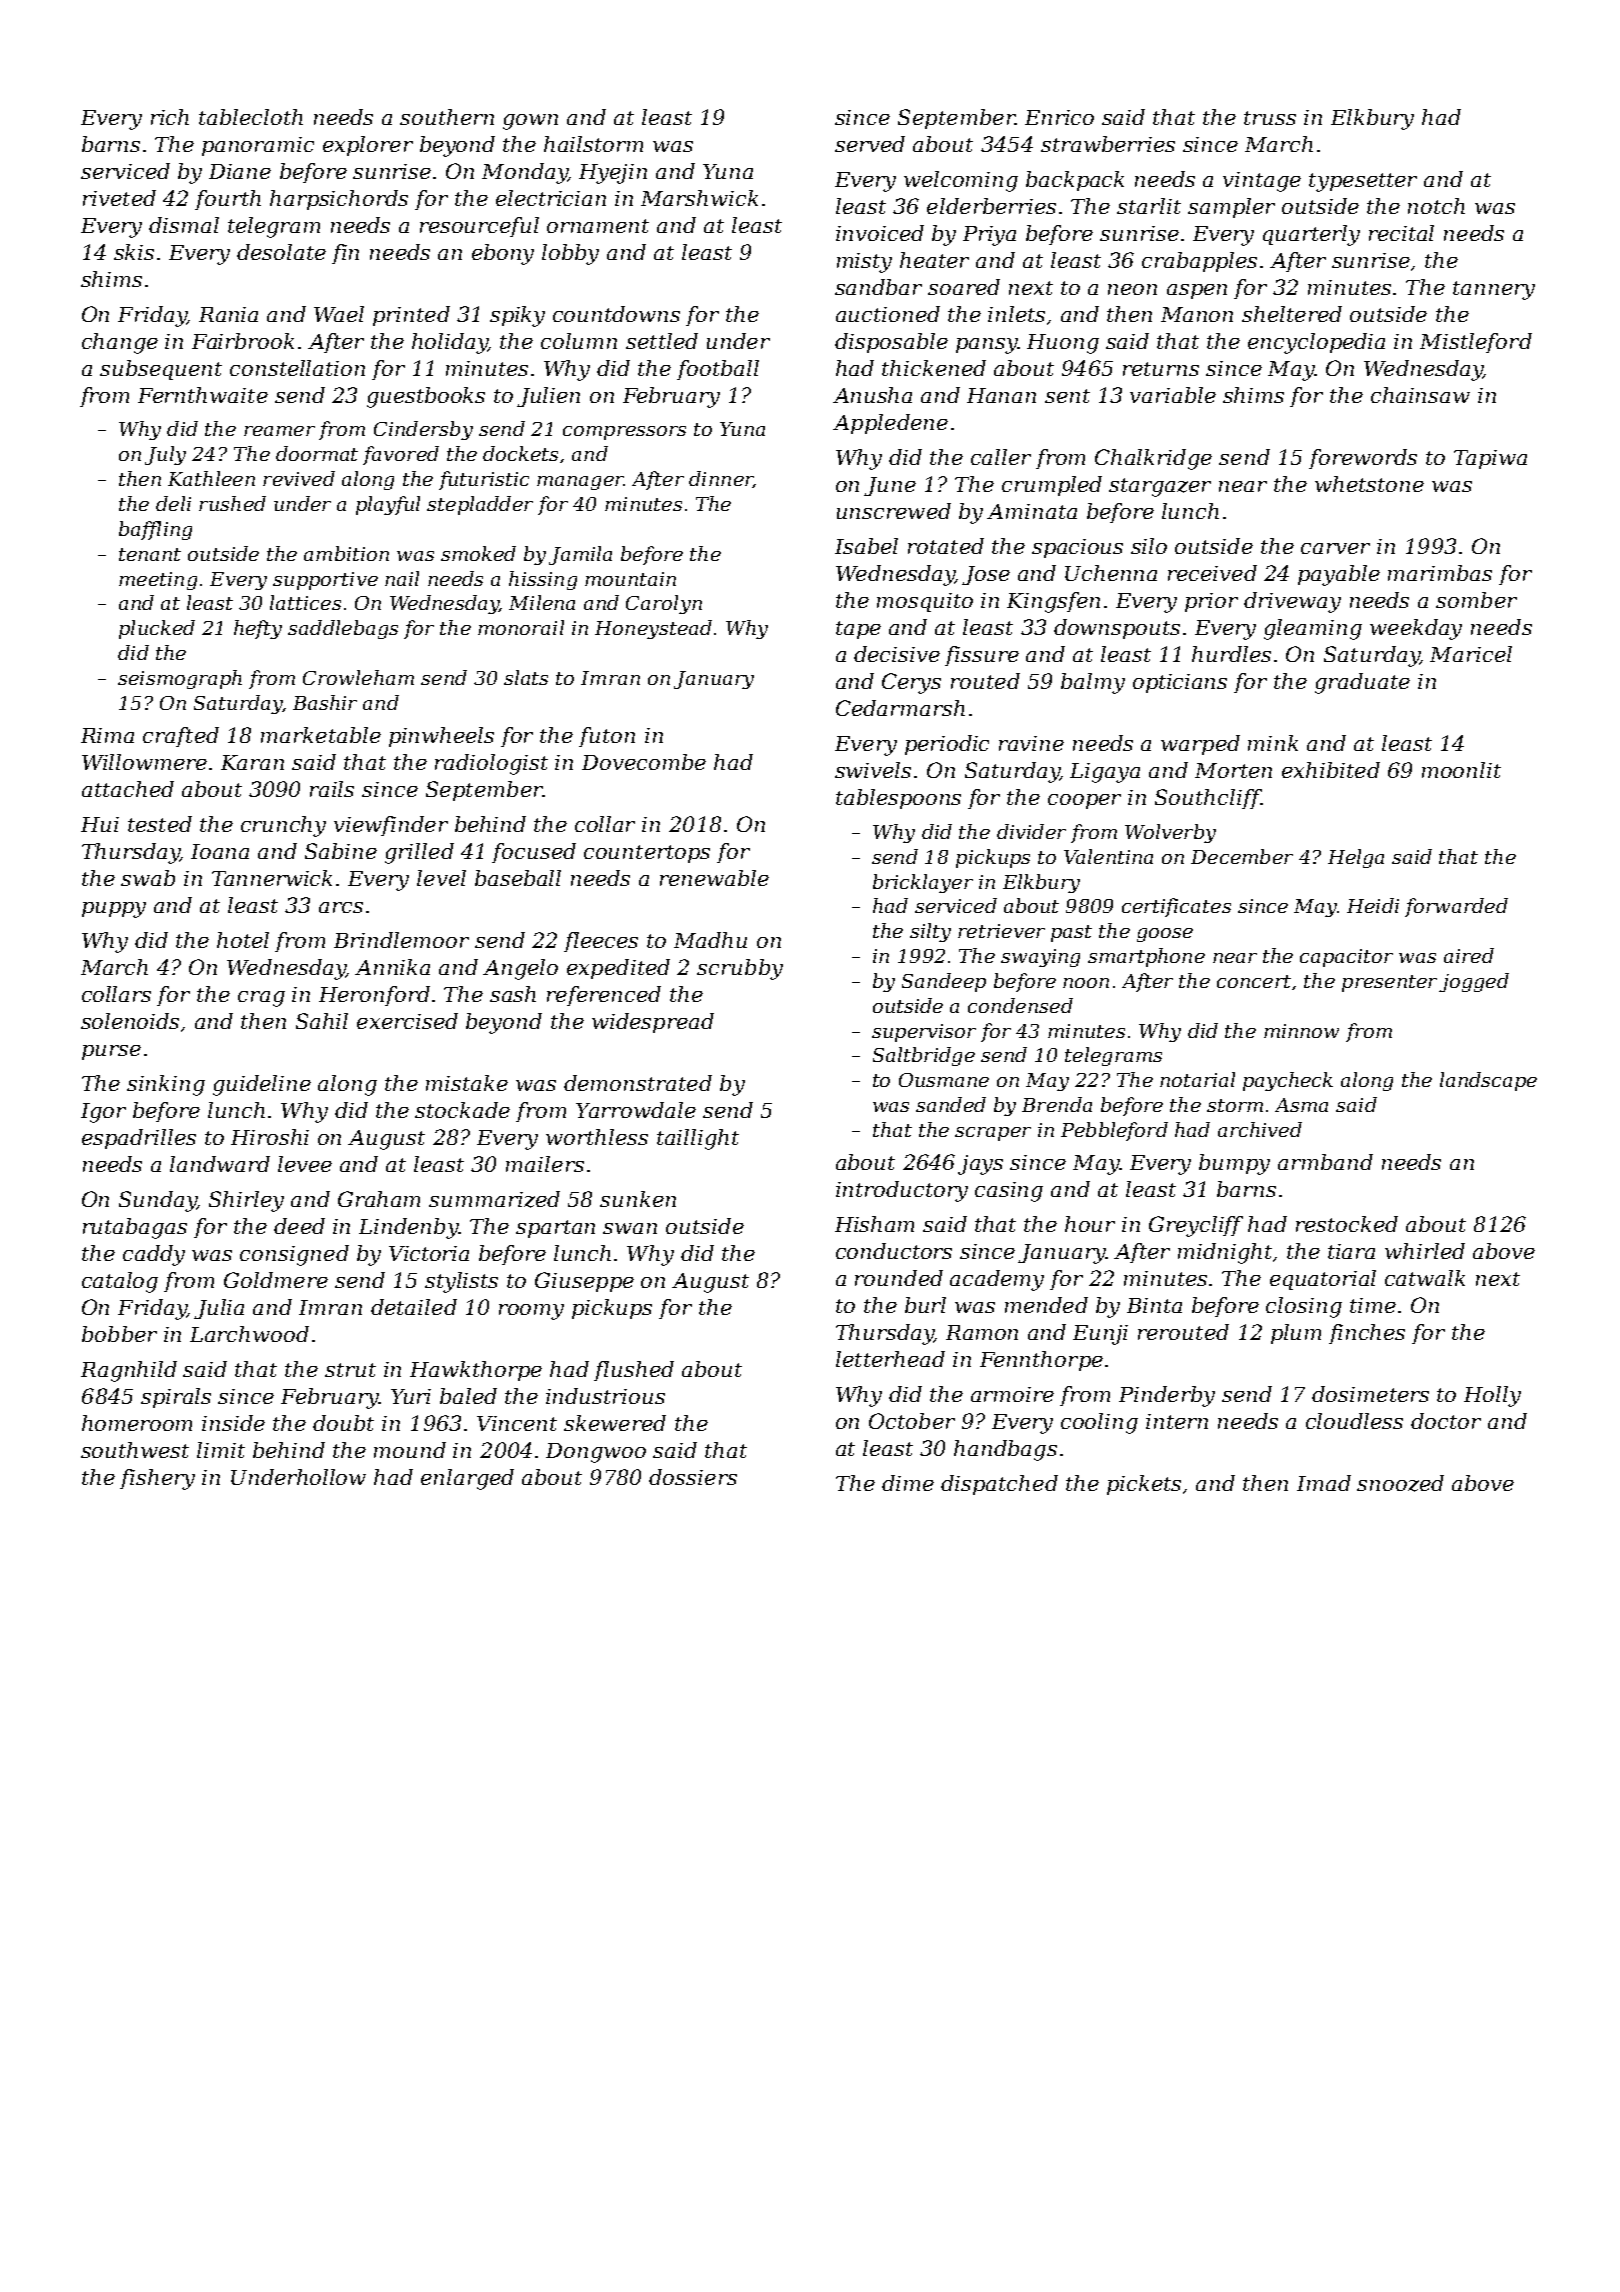 The height and width of the page is (2292, 1620). Describe the element at coordinates (139, 1139) in the page. I see `espadrilles` at that location.
